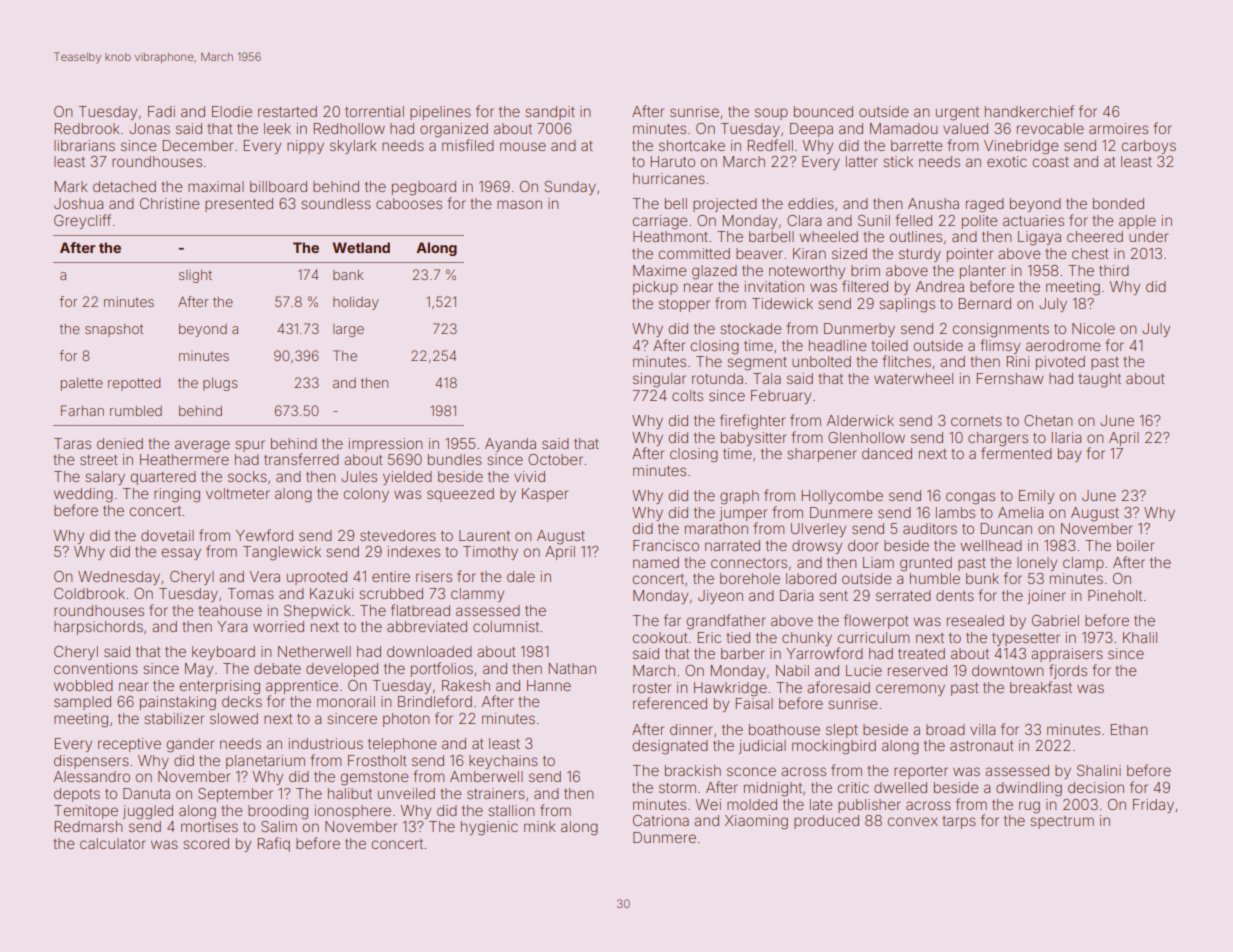 This screenshot has width=1233, height=952. I want to click on calculator, so click(113, 843).
